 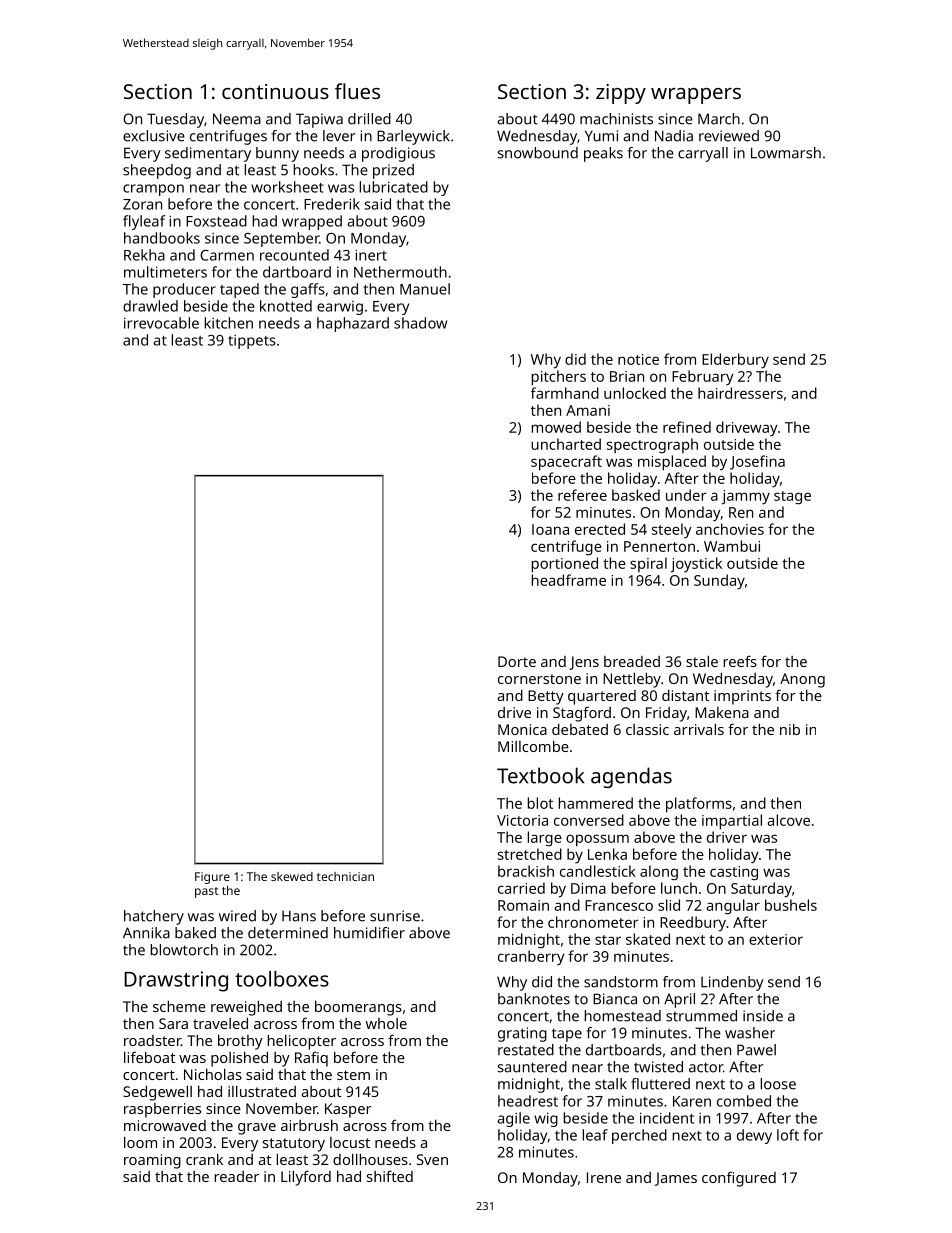 I want to click on peaks, so click(x=603, y=154).
